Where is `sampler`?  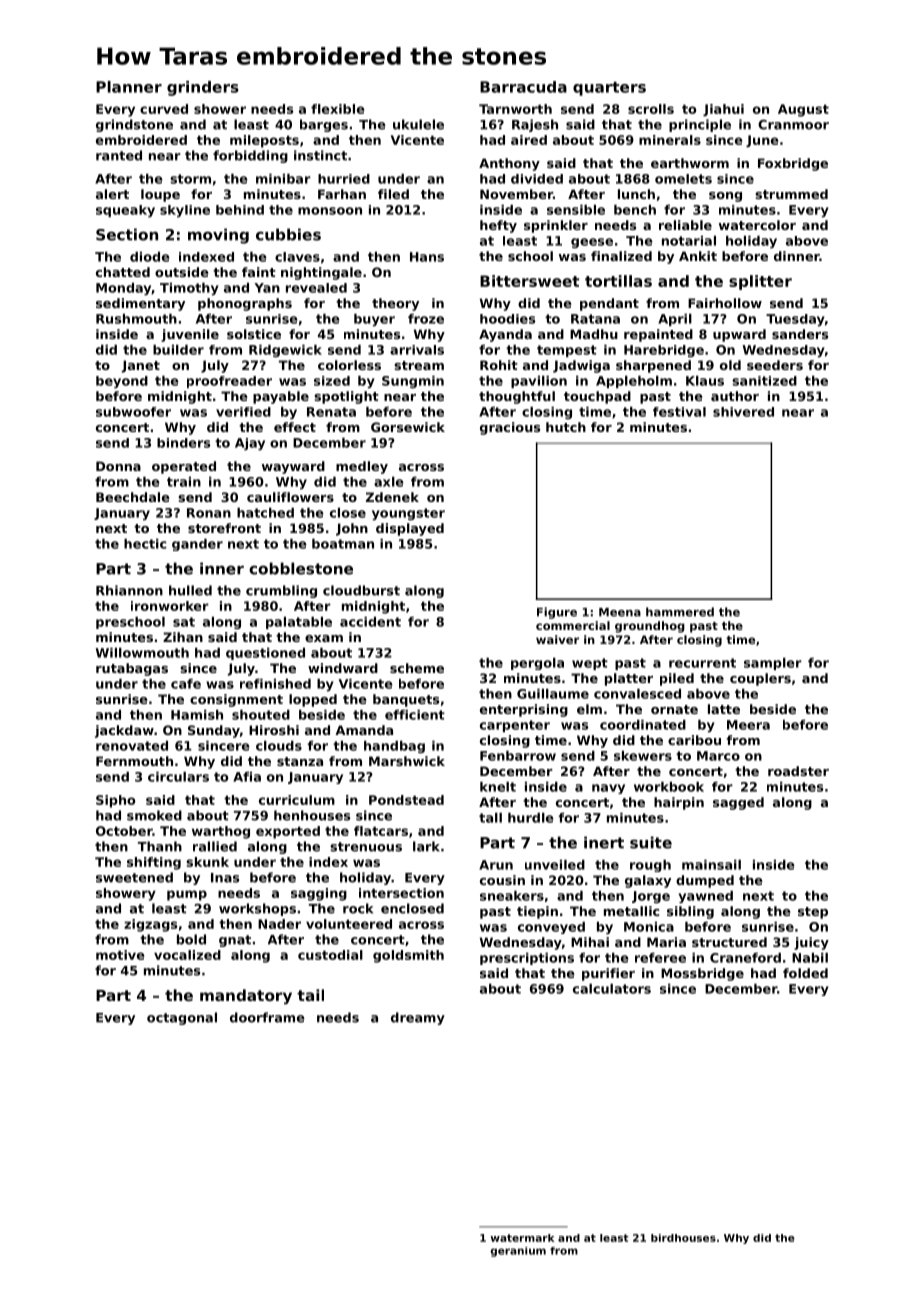
sampler is located at coordinates (773, 664).
